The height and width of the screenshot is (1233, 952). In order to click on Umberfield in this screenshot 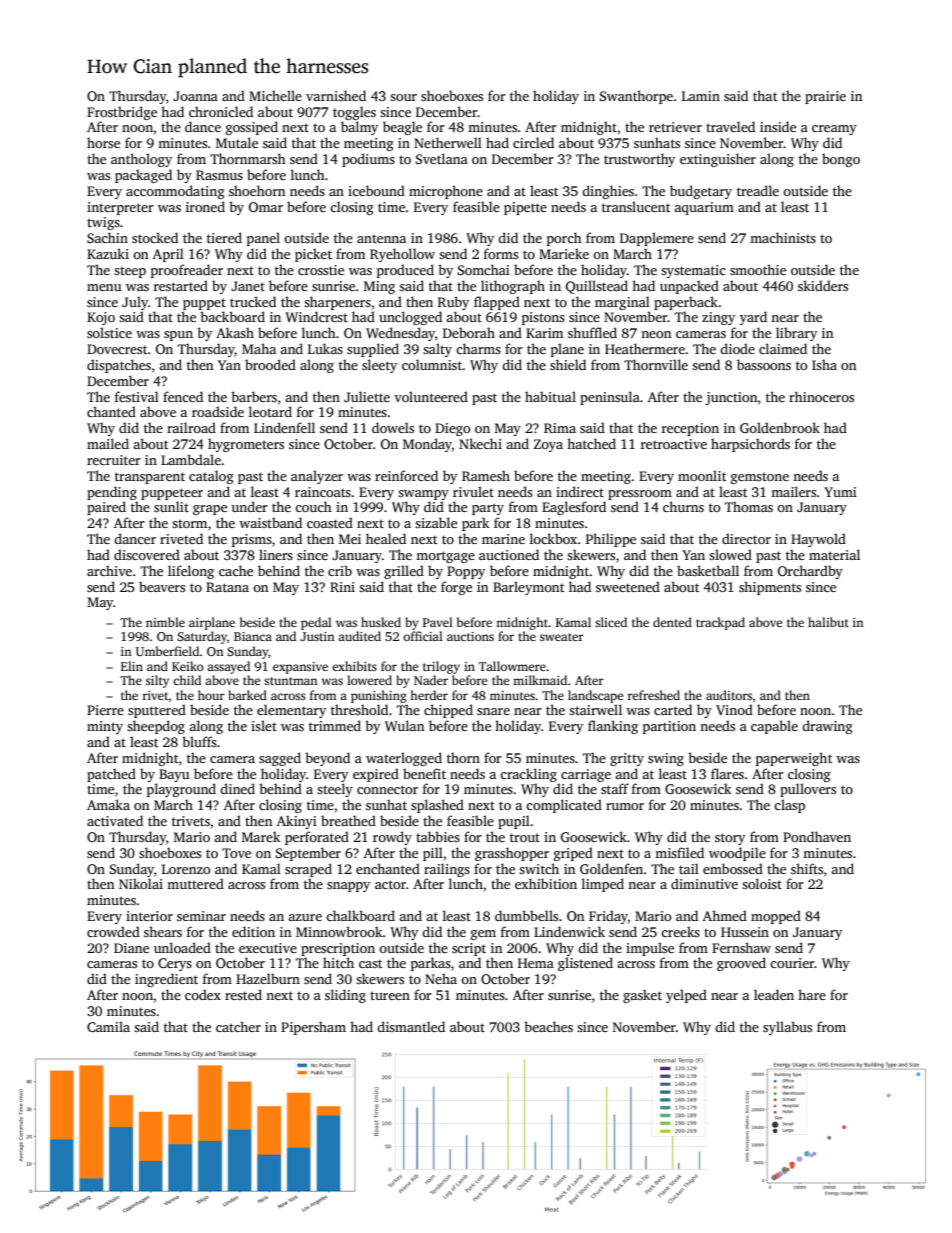, I will do `click(168, 651)`.
